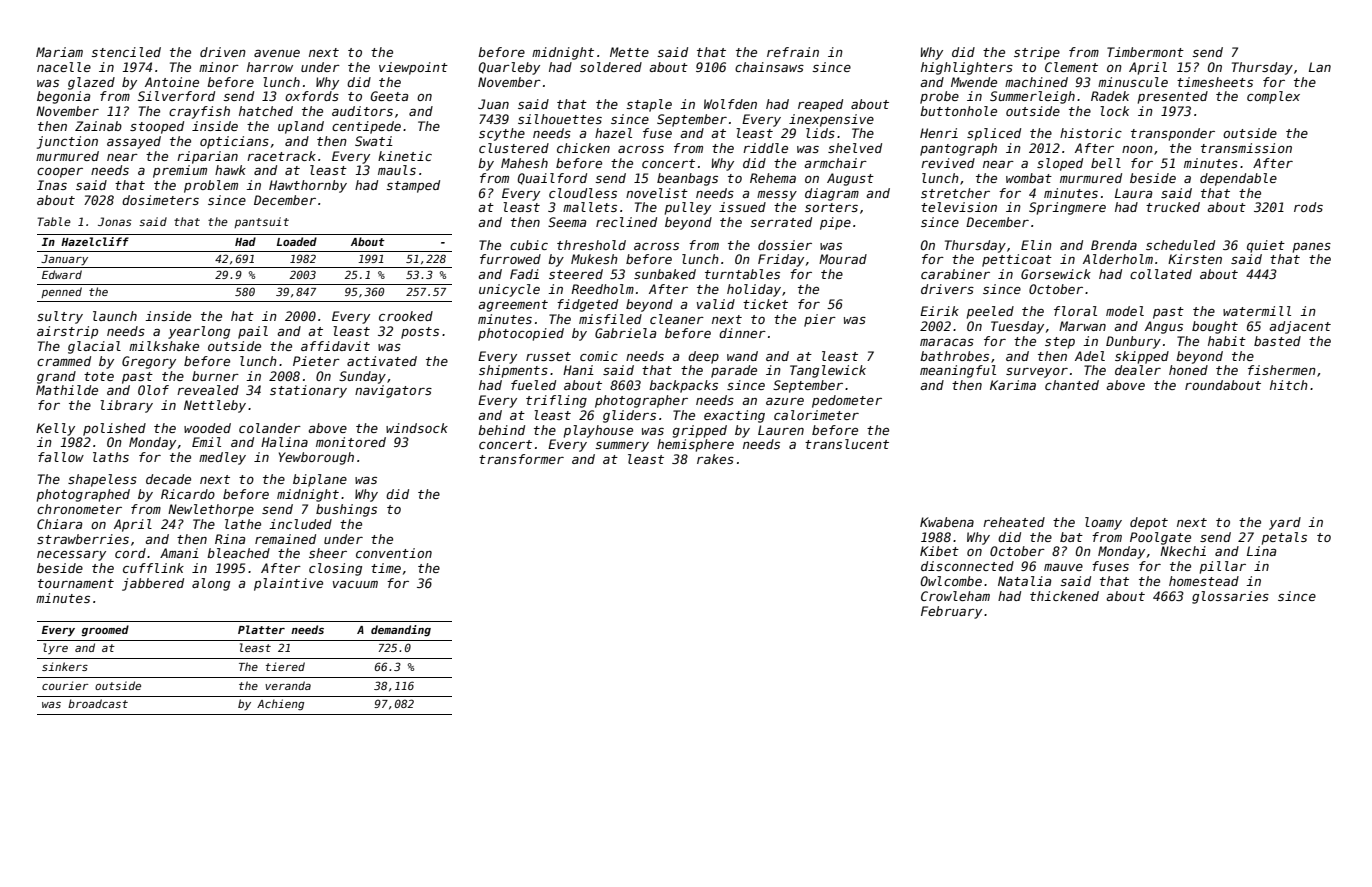  Describe the element at coordinates (1145, 52) in the screenshot. I see `Timbermont` at that location.
